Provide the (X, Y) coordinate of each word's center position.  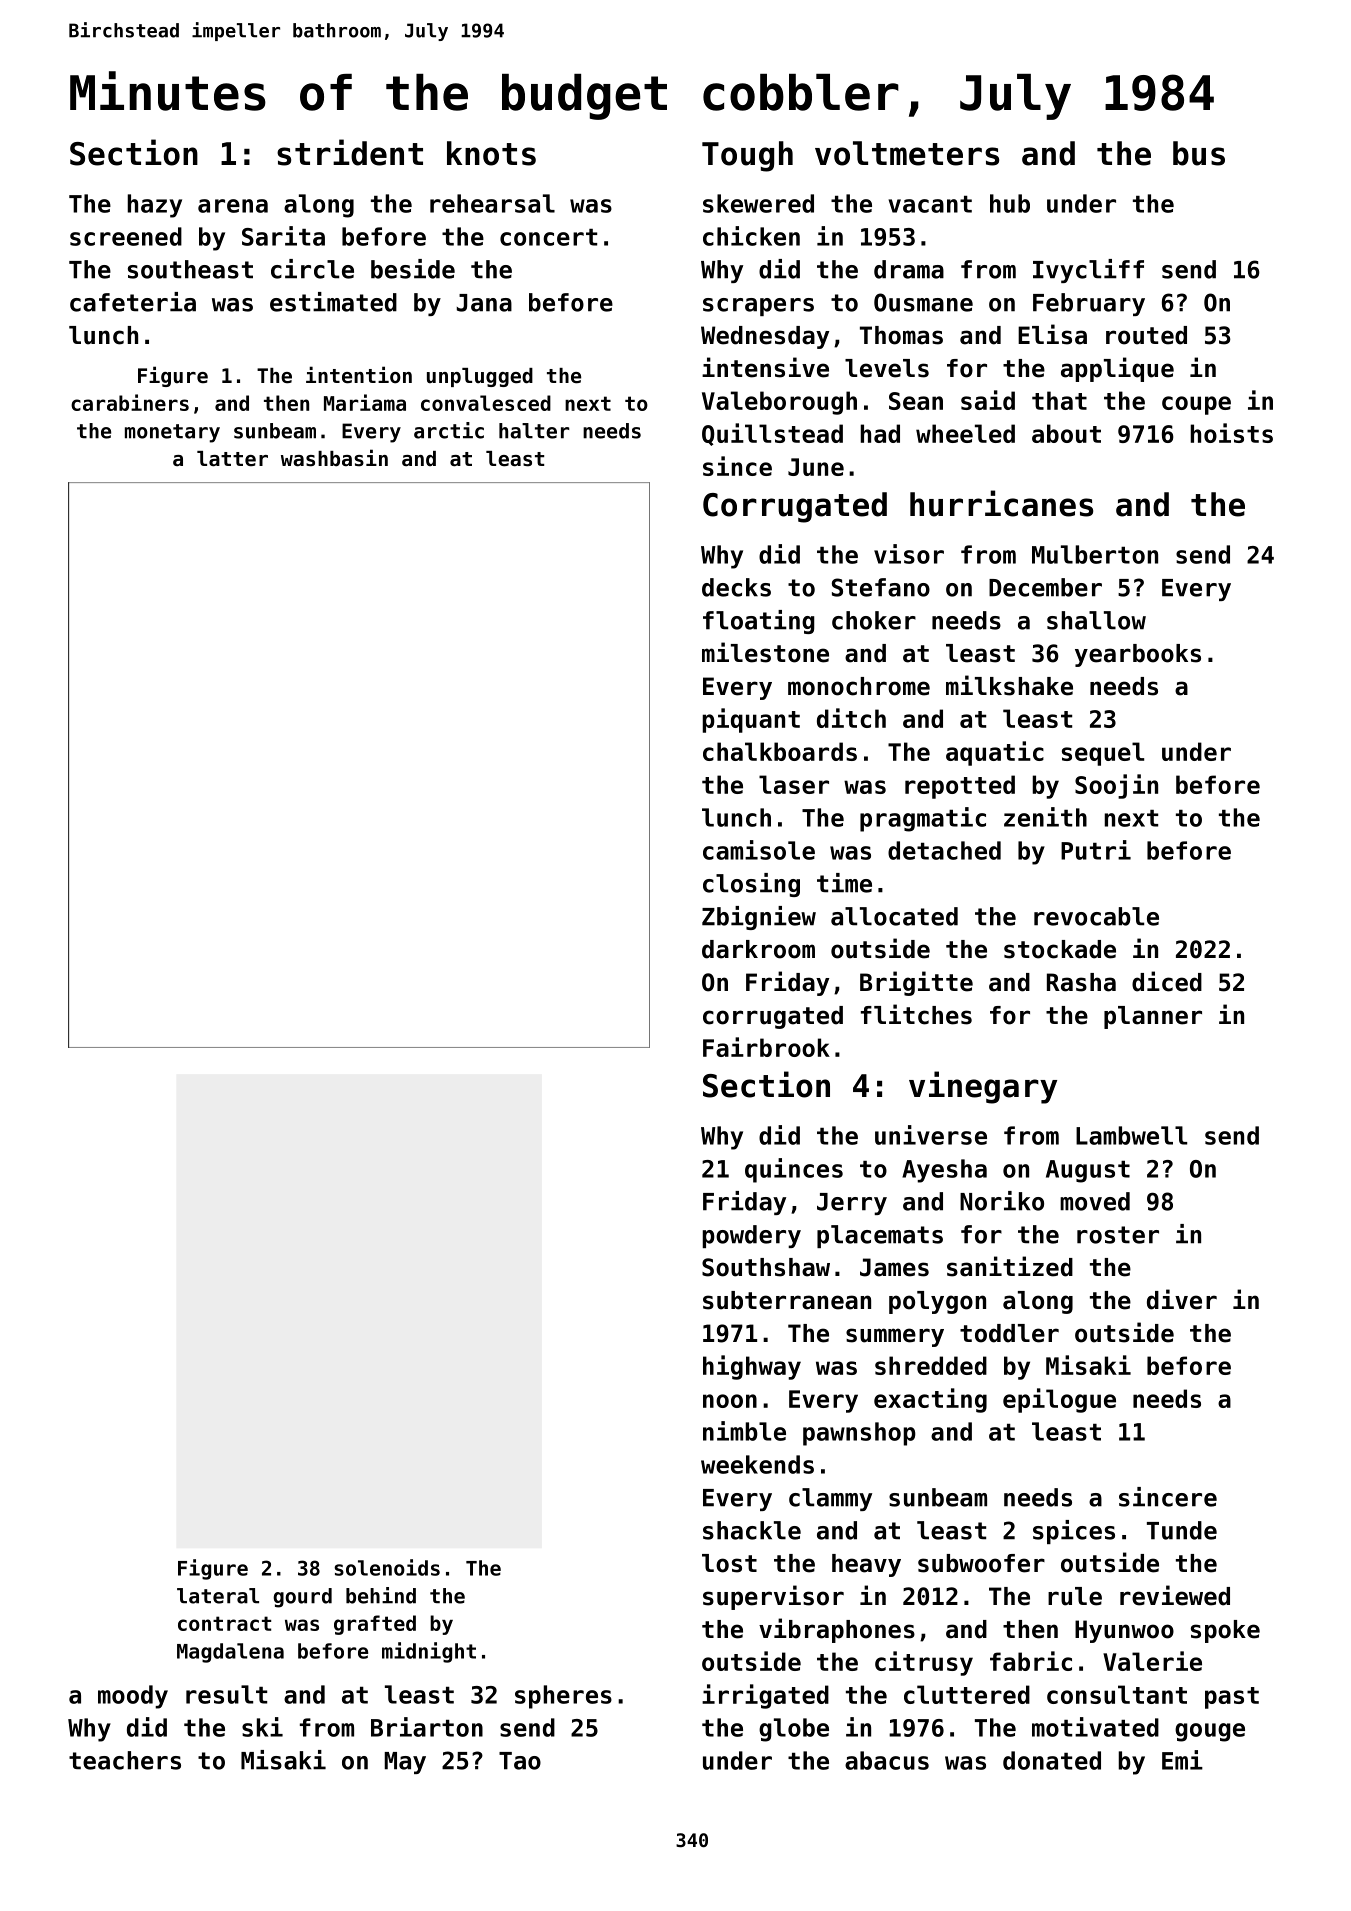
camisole (759, 850)
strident (350, 152)
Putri (1096, 850)
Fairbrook (766, 1047)
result (226, 1694)
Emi (1182, 1760)
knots (491, 153)
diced (1167, 981)
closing (751, 885)
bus (1199, 153)
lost (729, 1563)
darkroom (758, 949)
